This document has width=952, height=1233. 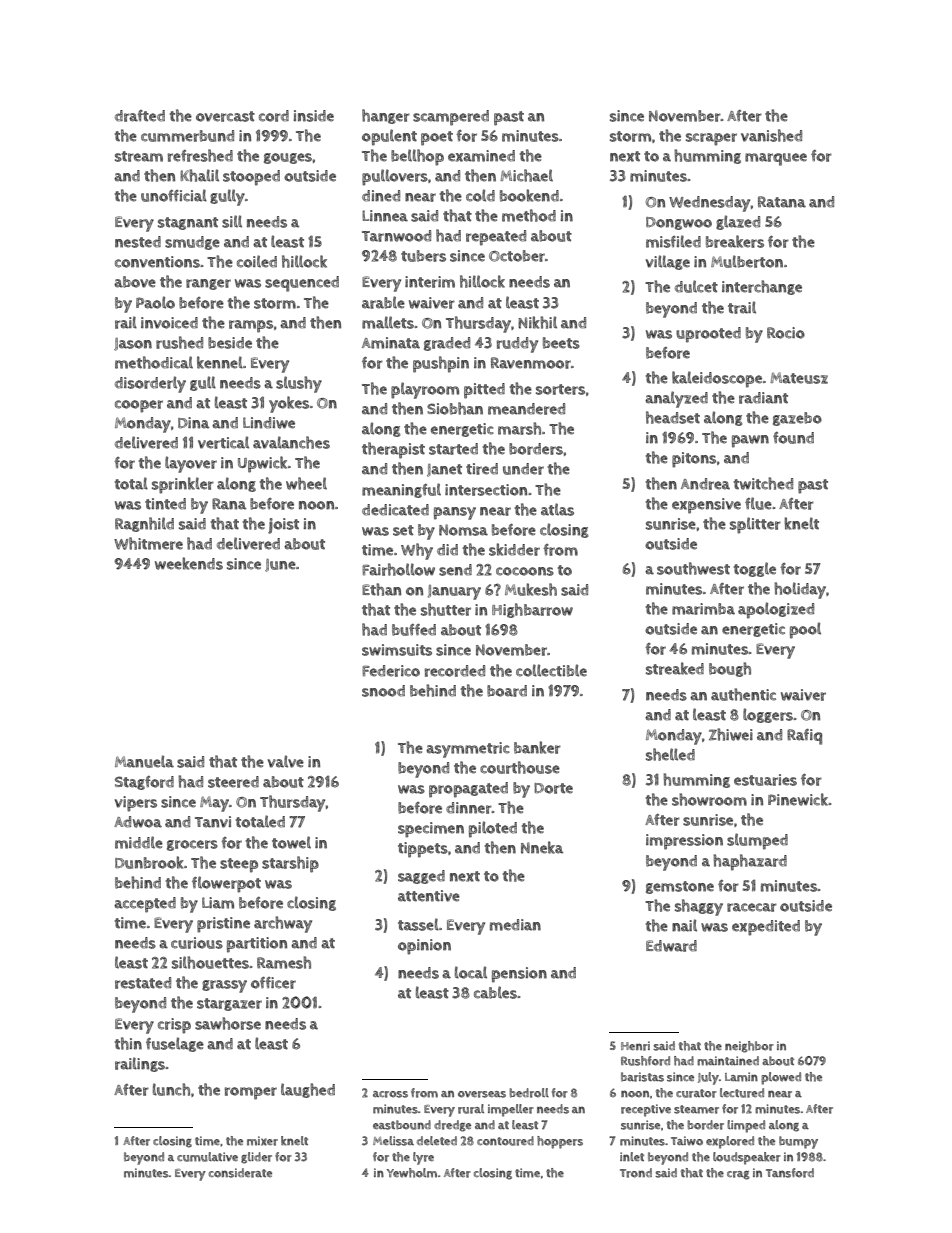 What do you see at coordinates (687, 1141) in the document?
I see `Taiwo` at bounding box center [687, 1141].
